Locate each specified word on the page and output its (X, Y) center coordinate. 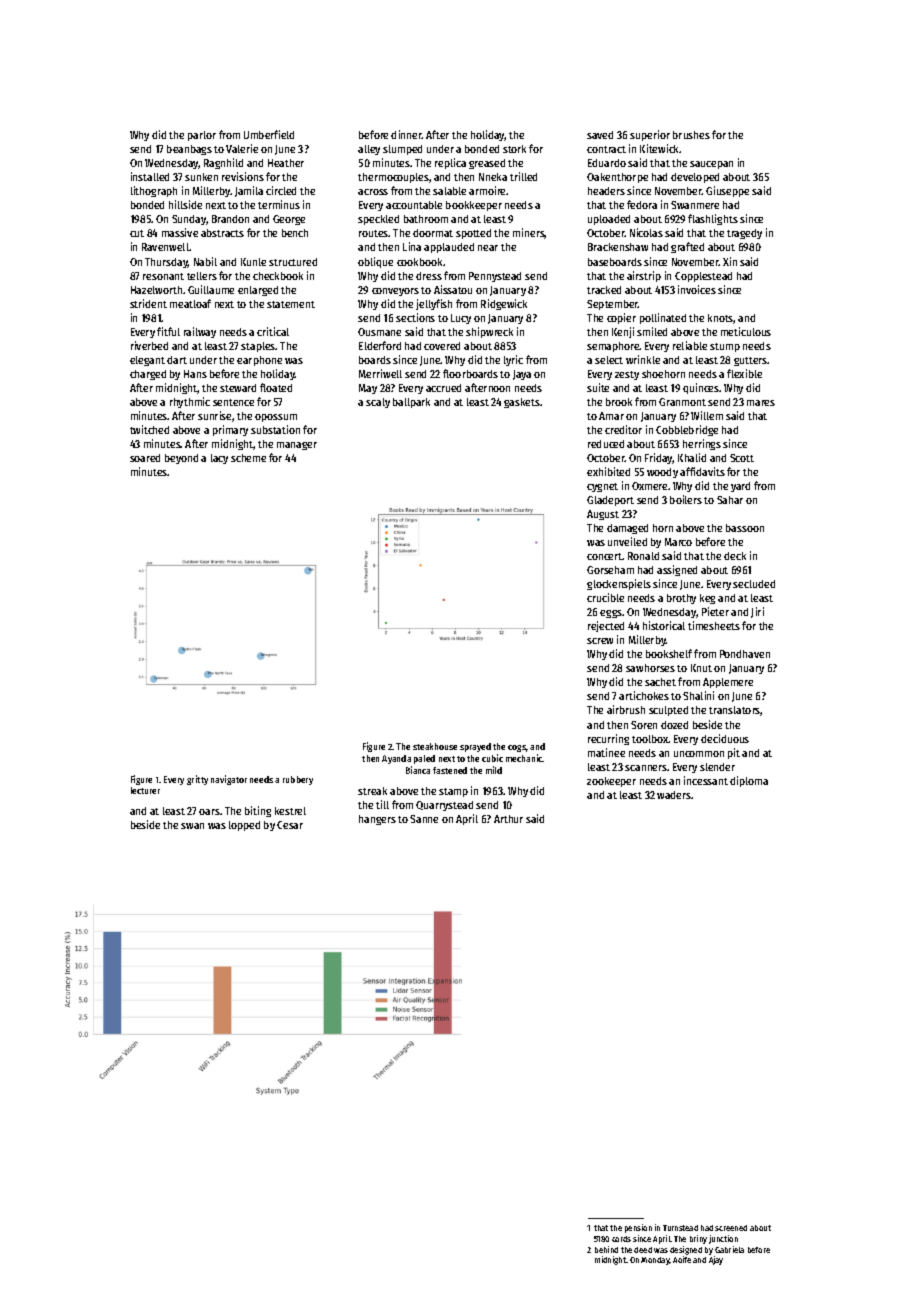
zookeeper (611, 782)
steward (238, 388)
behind (606, 1249)
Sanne (424, 819)
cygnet (602, 487)
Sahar (730, 500)
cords (621, 1239)
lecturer (145, 790)
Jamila (249, 191)
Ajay (716, 1260)
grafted (687, 247)
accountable (414, 205)
